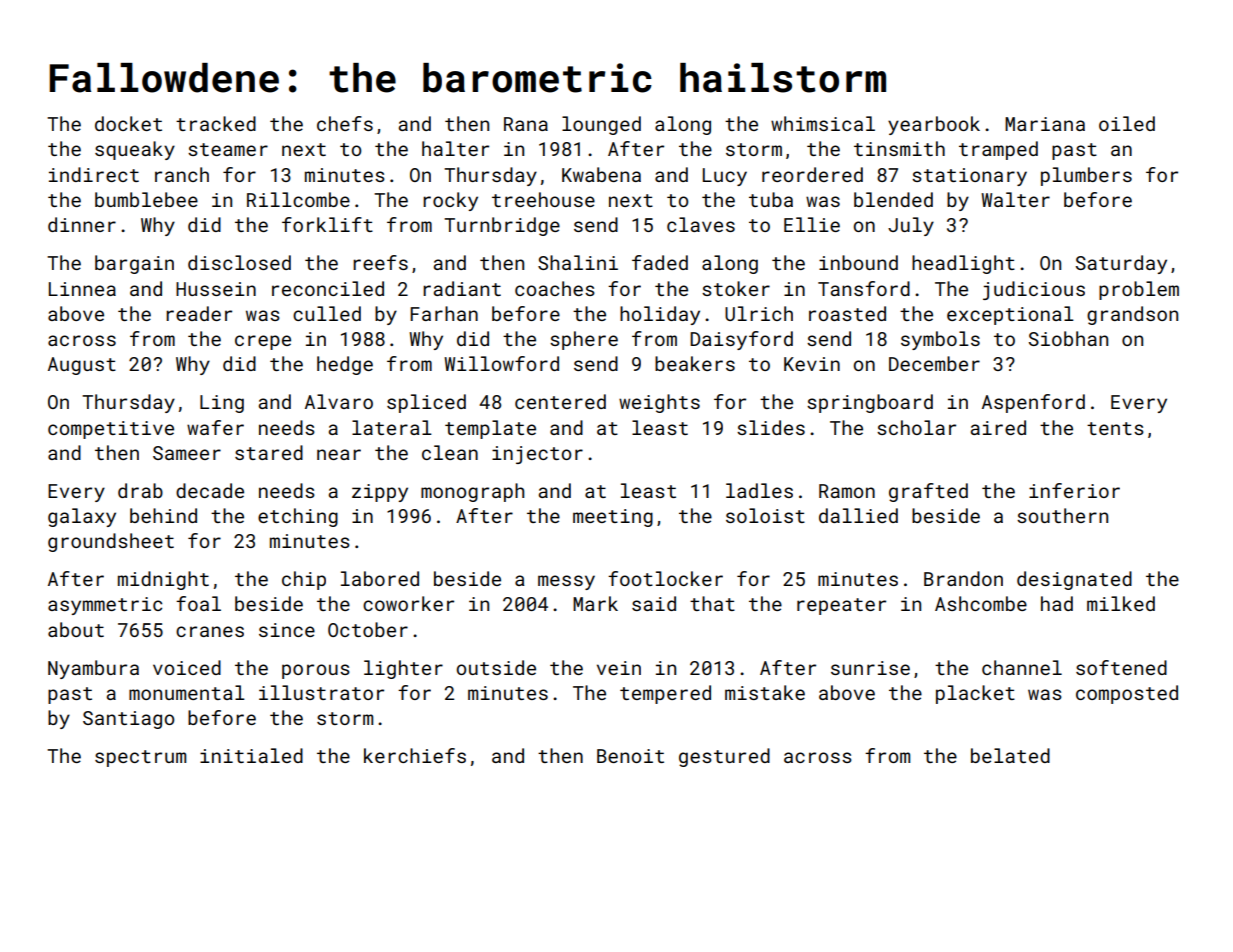  I want to click on Mariana, so click(1045, 124).
